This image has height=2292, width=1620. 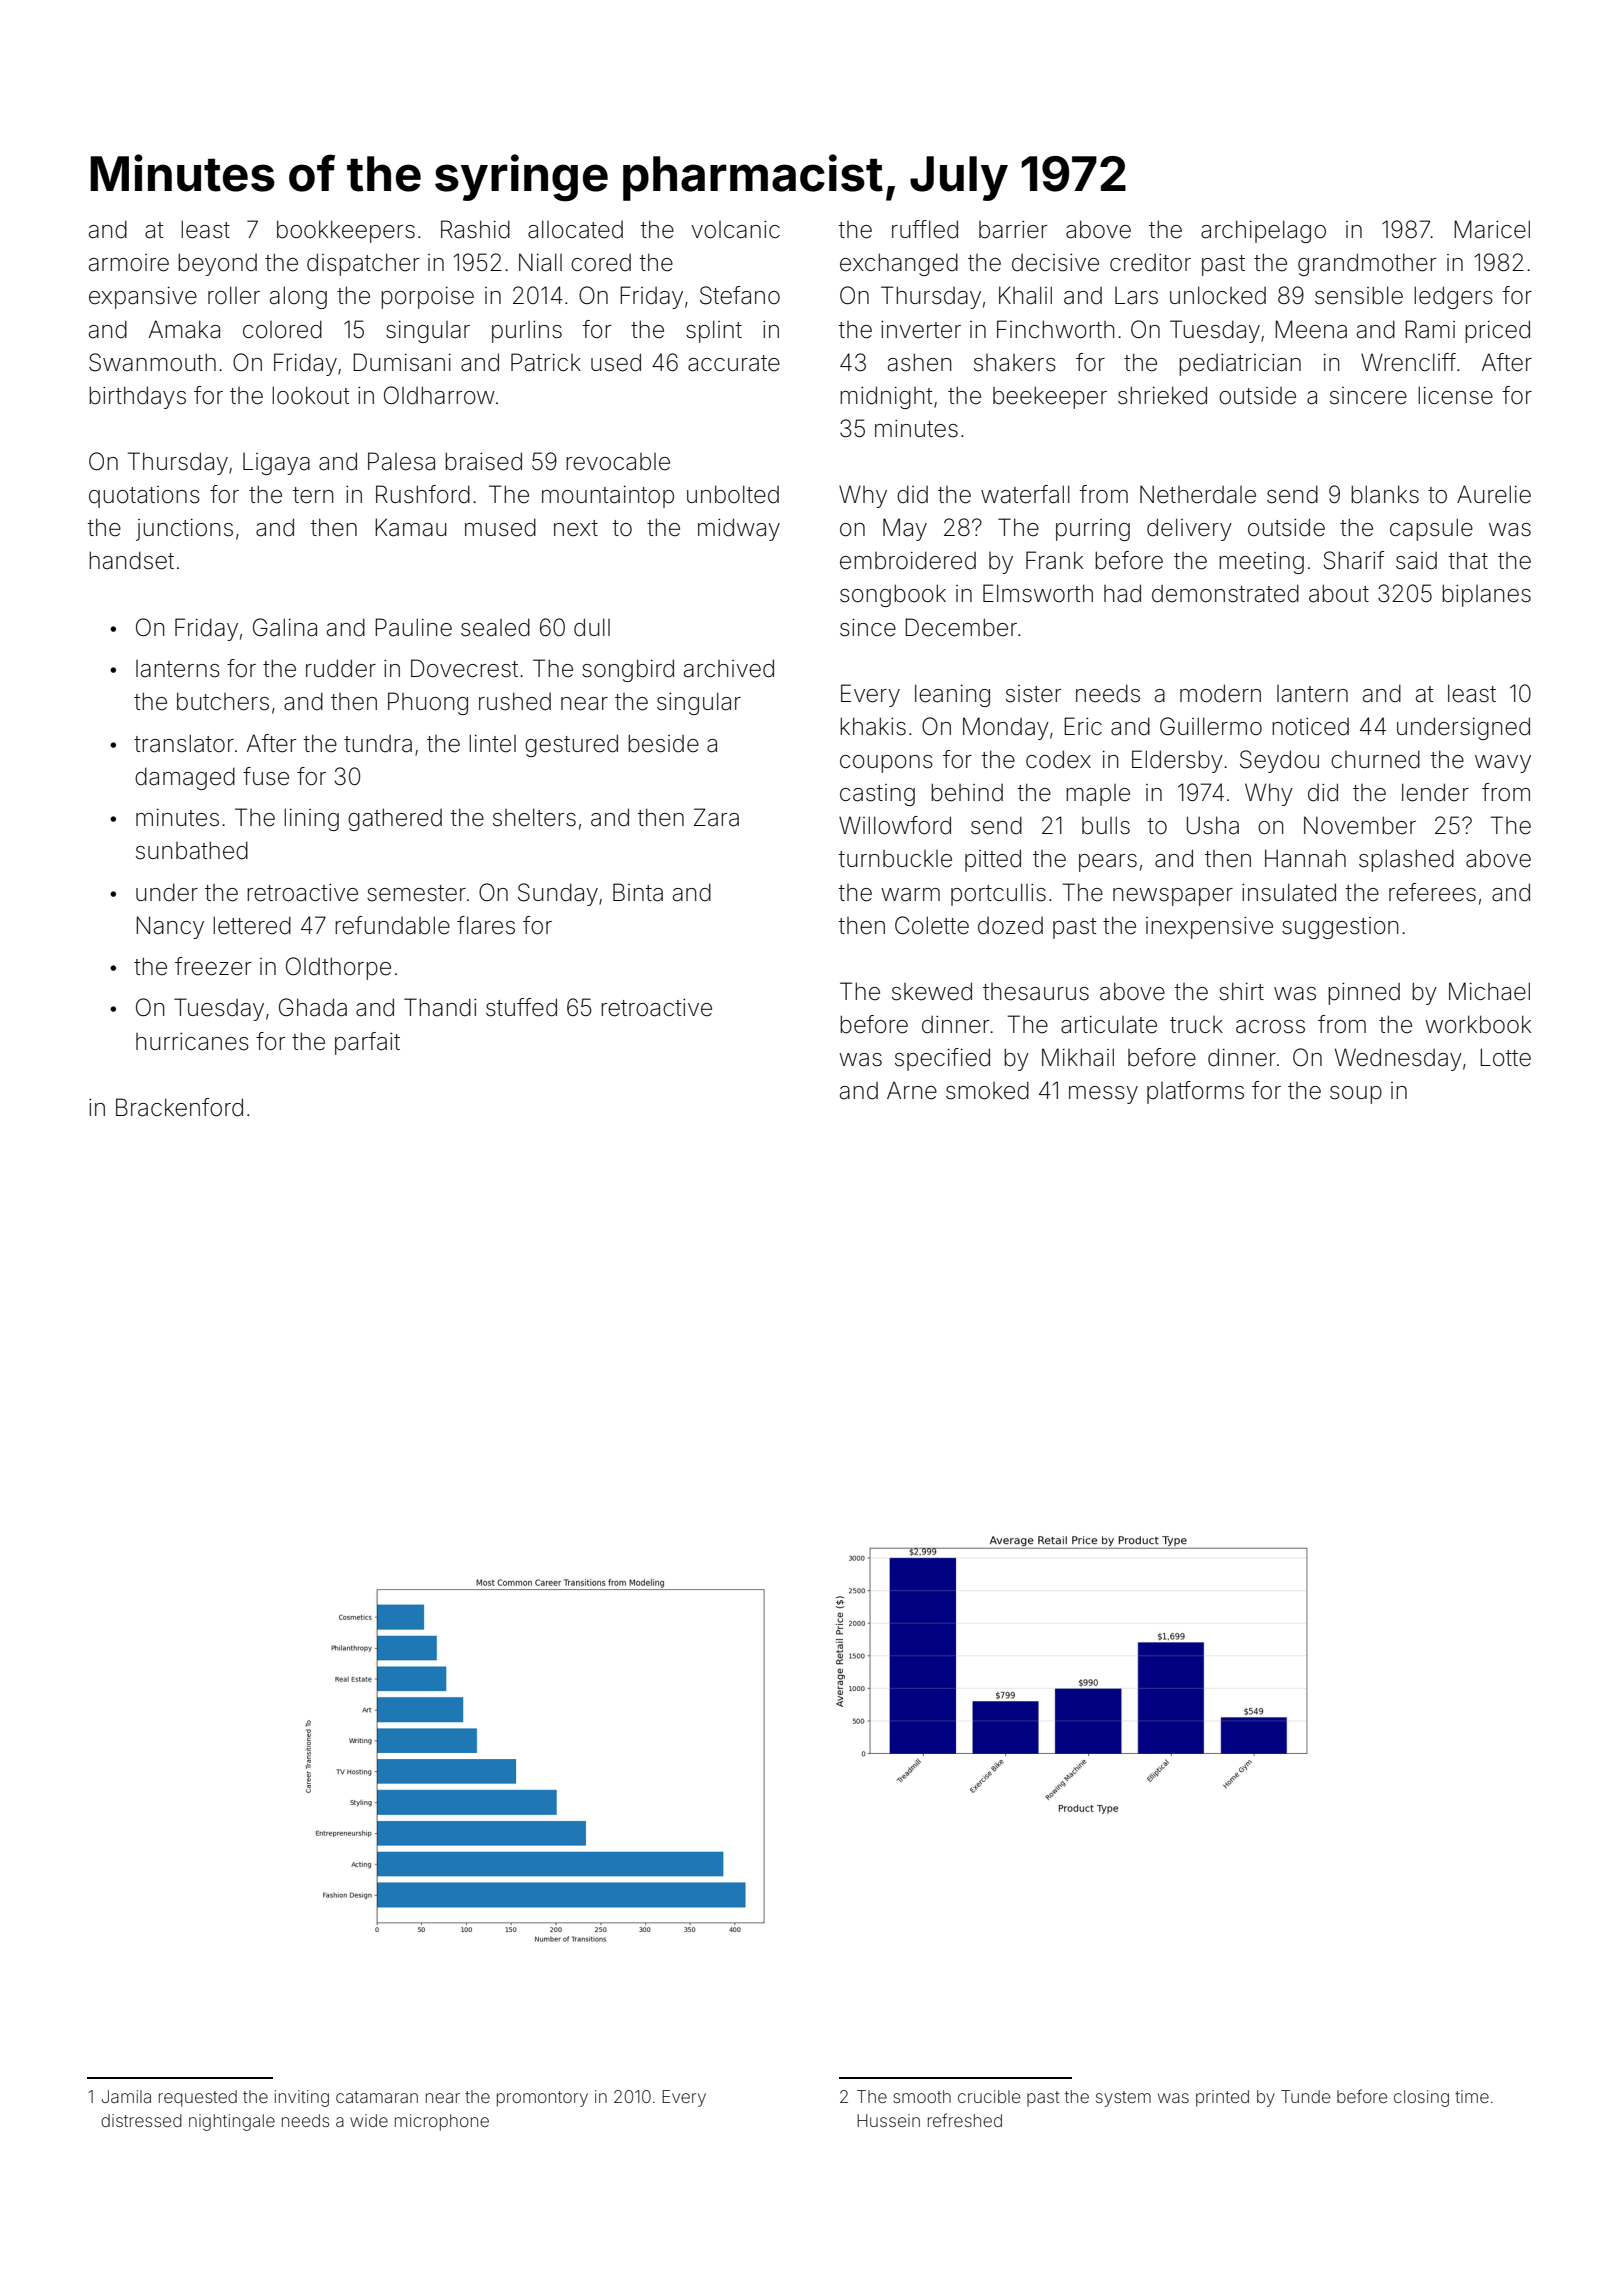 What do you see at coordinates (912, 1090) in the image?
I see `Arne` at bounding box center [912, 1090].
